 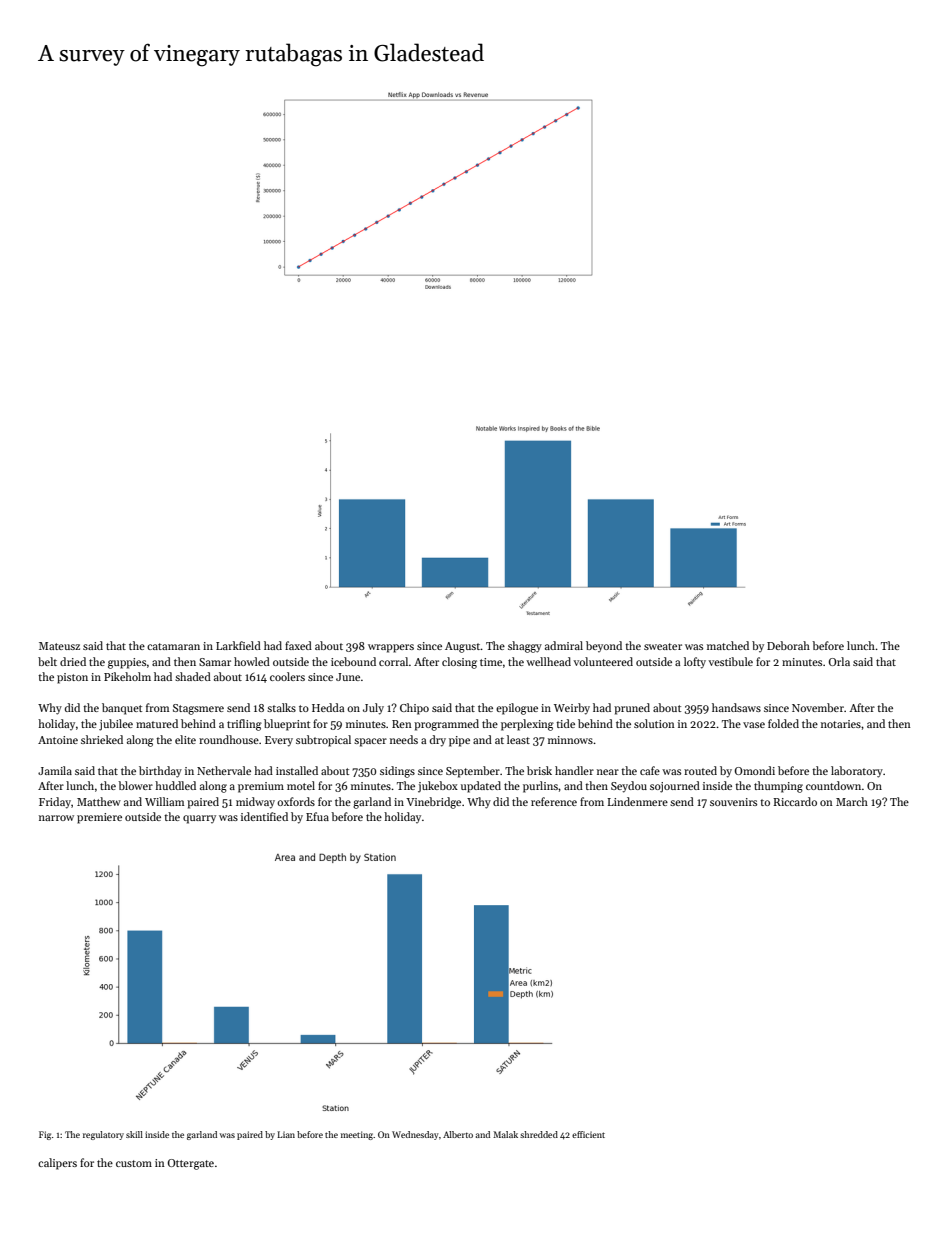 What do you see at coordinates (99, 818) in the image?
I see `premiere` at bounding box center [99, 818].
